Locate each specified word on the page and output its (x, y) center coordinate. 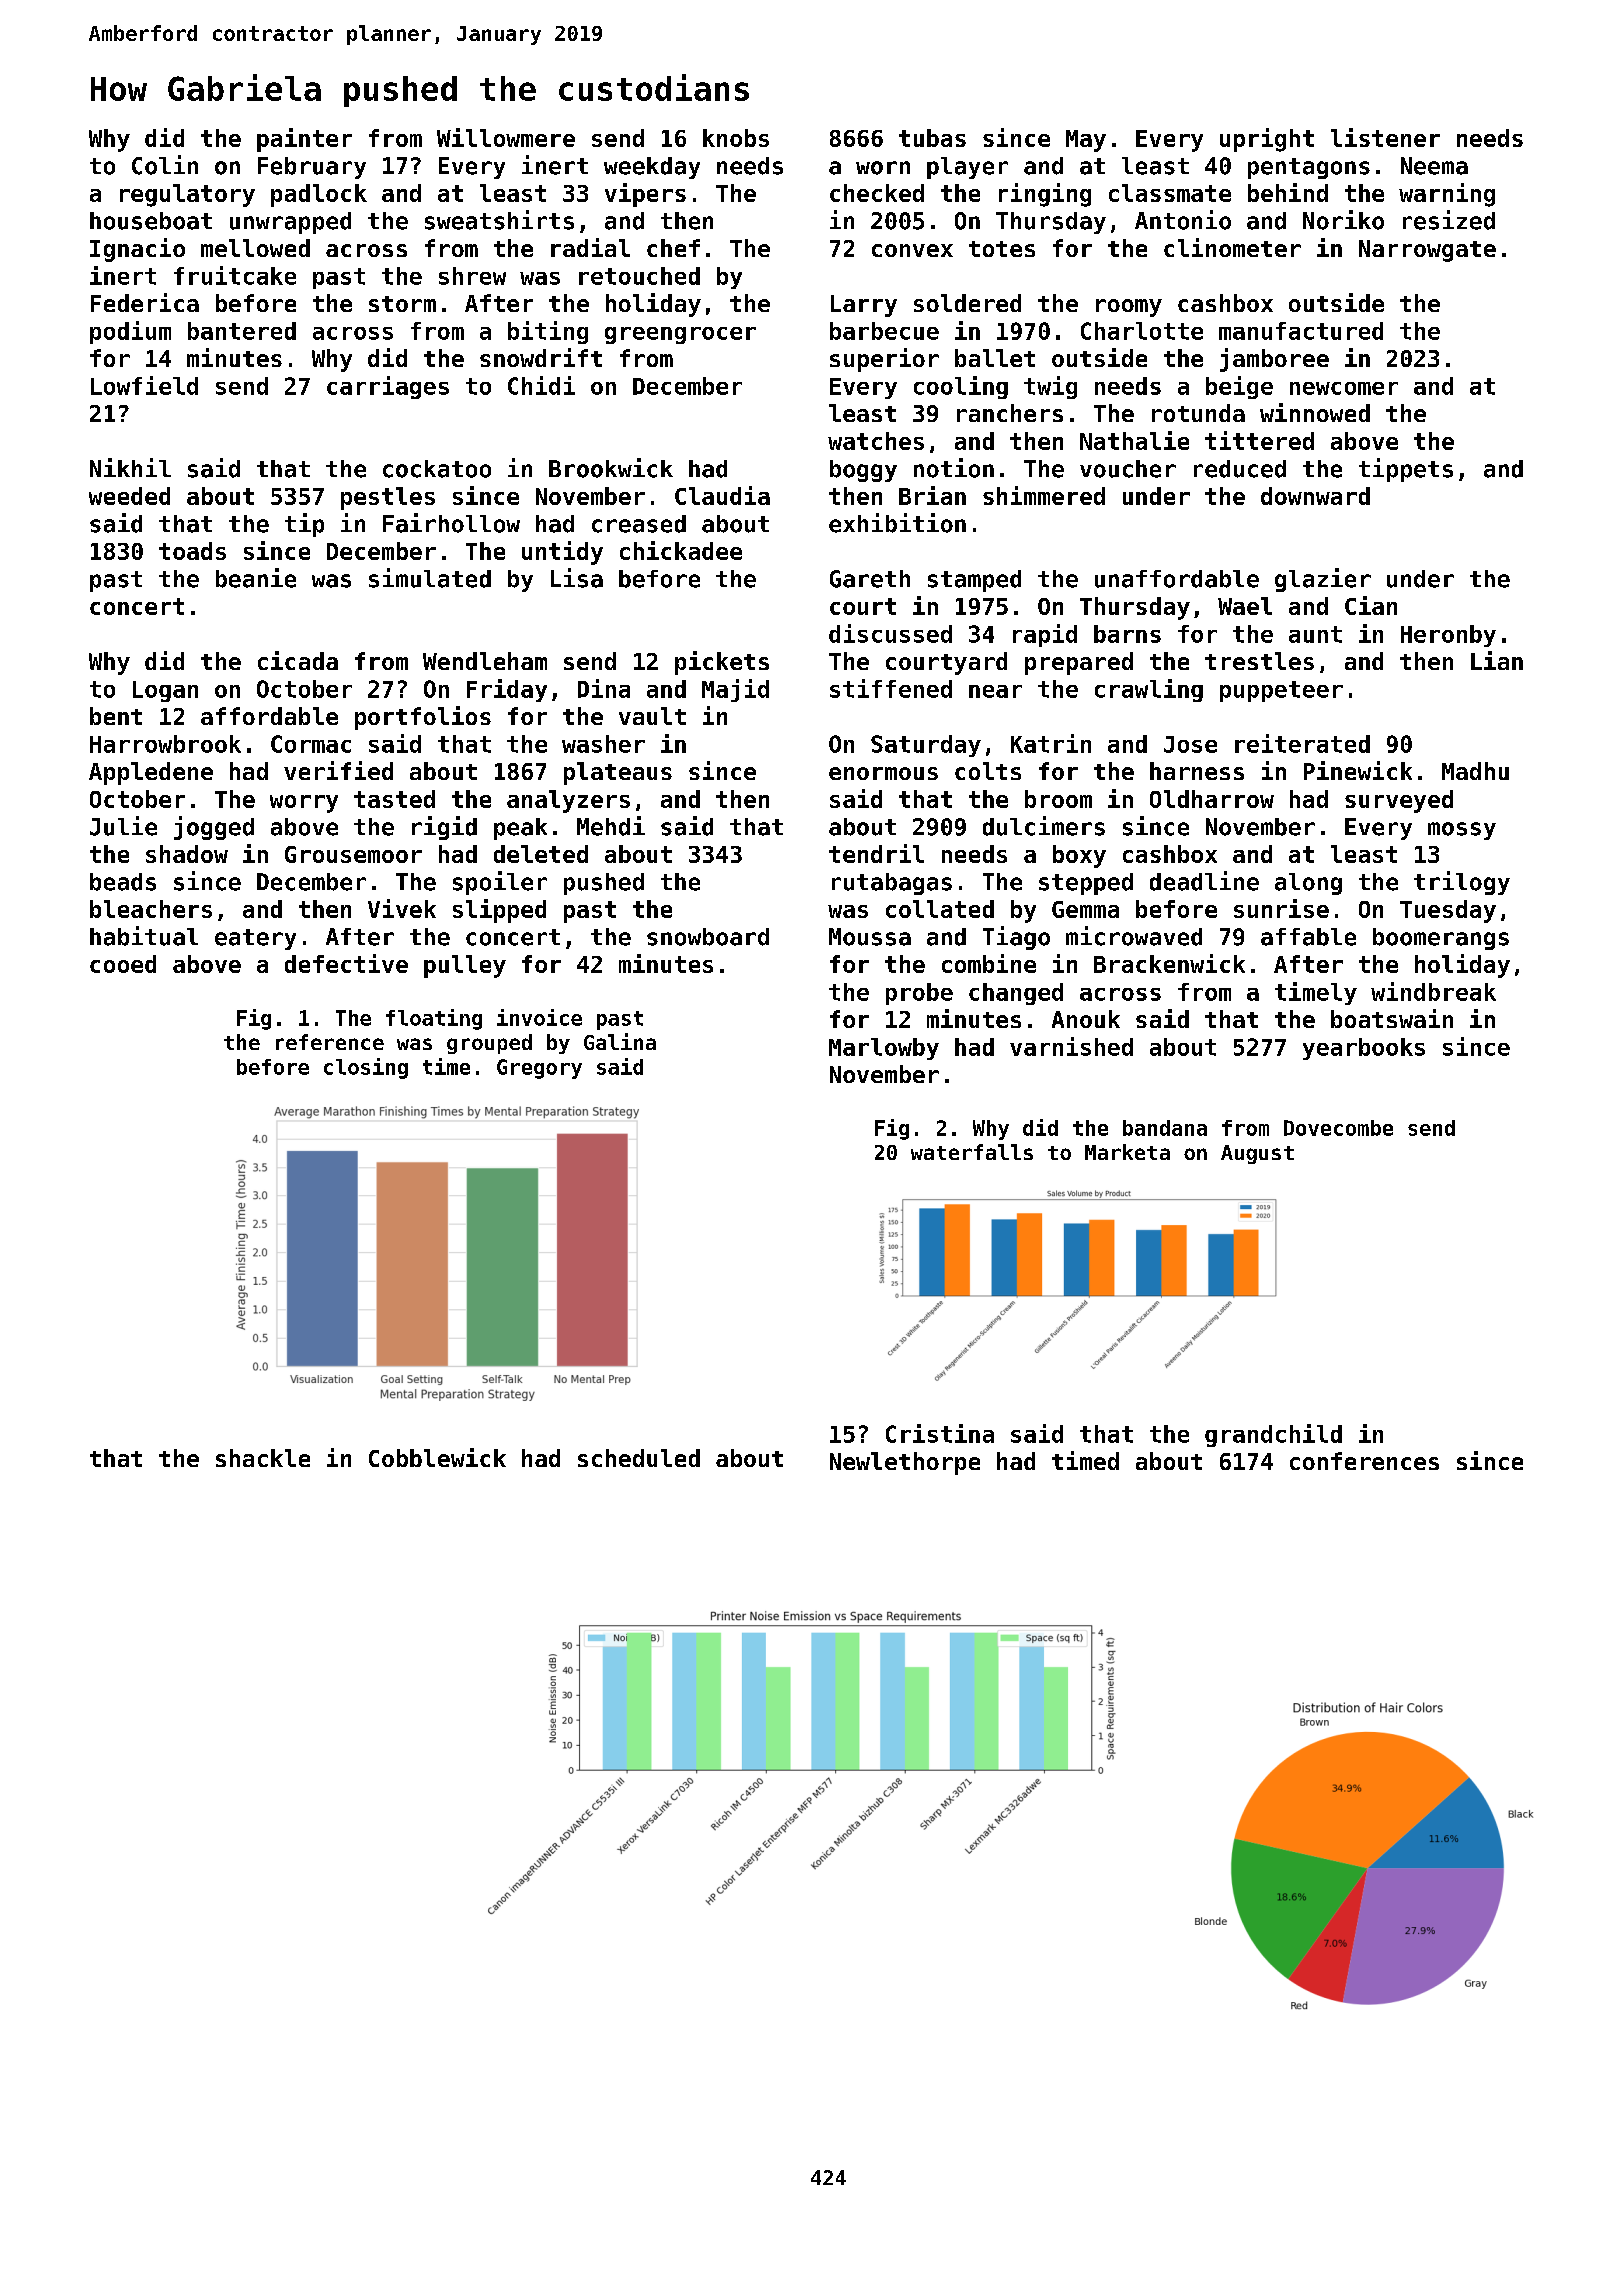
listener (1385, 137)
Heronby (1448, 636)
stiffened (891, 688)
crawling (1149, 690)
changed (1016, 994)
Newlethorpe (905, 1463)
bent (116, 716)
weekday (652, 168)
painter (304, 140)
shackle (263, 1458)
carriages (388, 387)
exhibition (897, 523)
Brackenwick (1169, 963)
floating (434, 1019)
